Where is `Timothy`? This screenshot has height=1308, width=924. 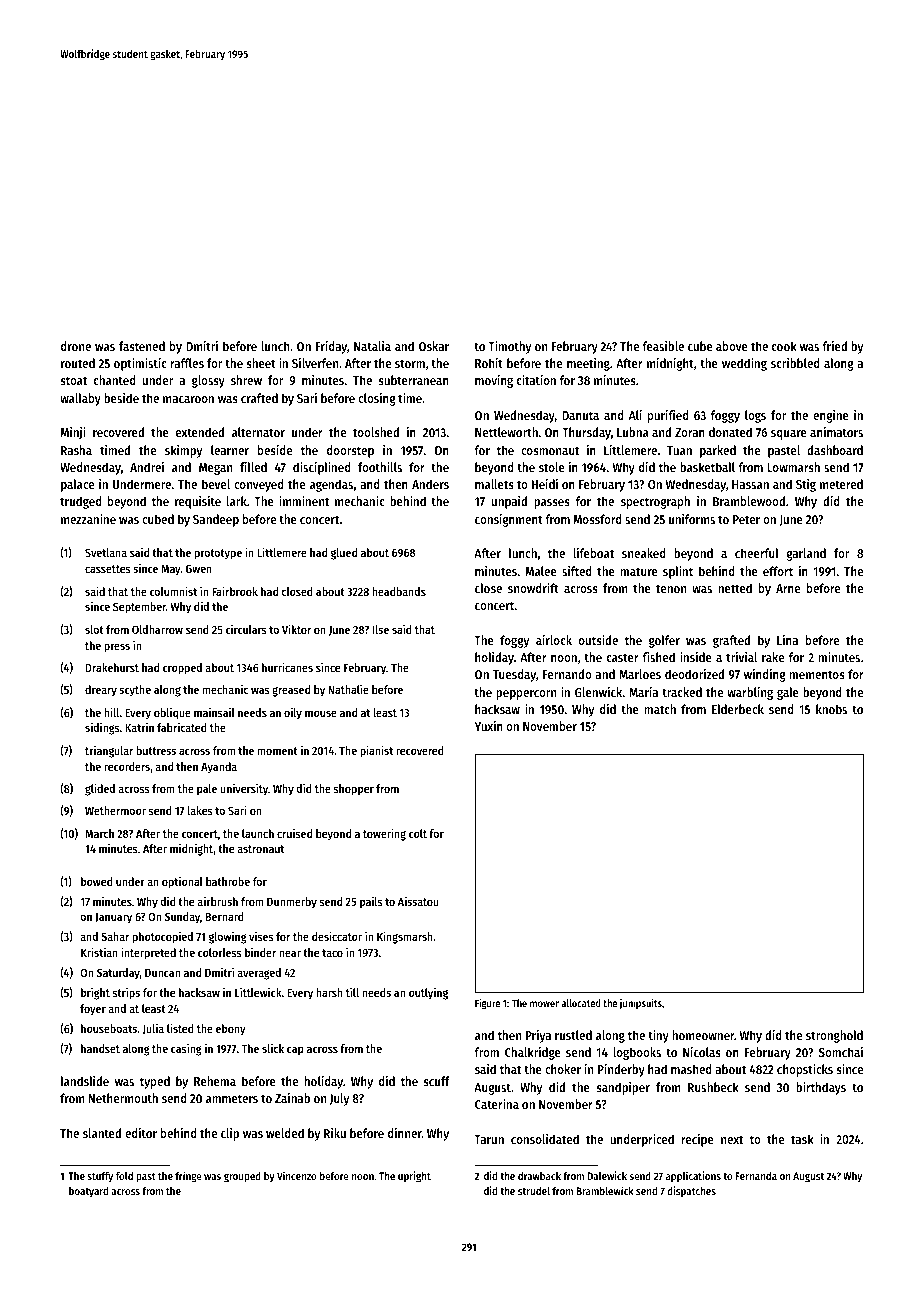
Timothy is located at coordinates (509, 347).
